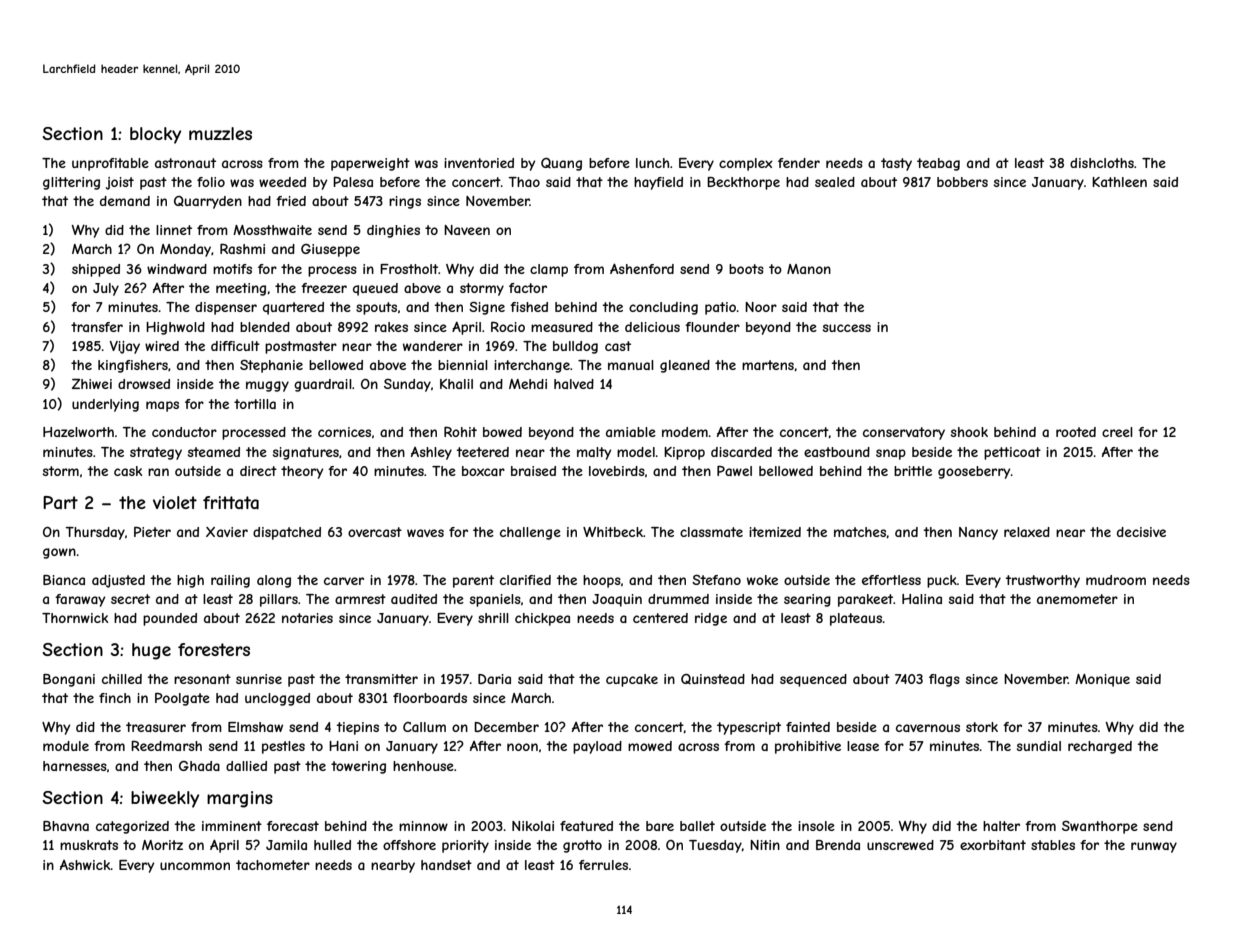 This page has width=1233, height=952. Describe the element at coordinates (120, 183) in the page. I see `joist` at that location.
